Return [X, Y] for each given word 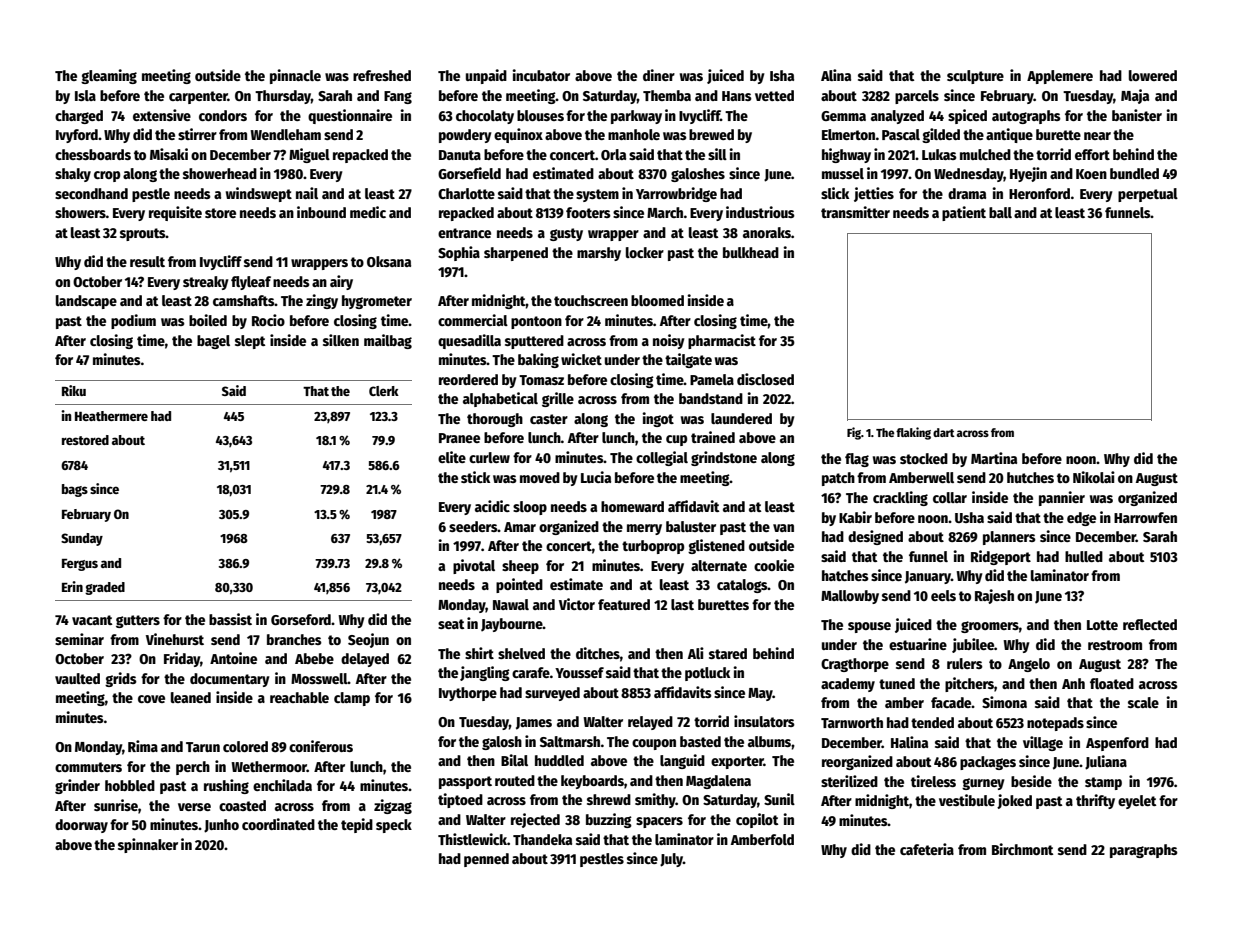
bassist [230, 619]
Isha [782, 75]
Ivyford [77, 136]
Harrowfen [1145, 517]
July [671, 860]
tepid [357, 825]
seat [451, 624]
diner [659, 75]
